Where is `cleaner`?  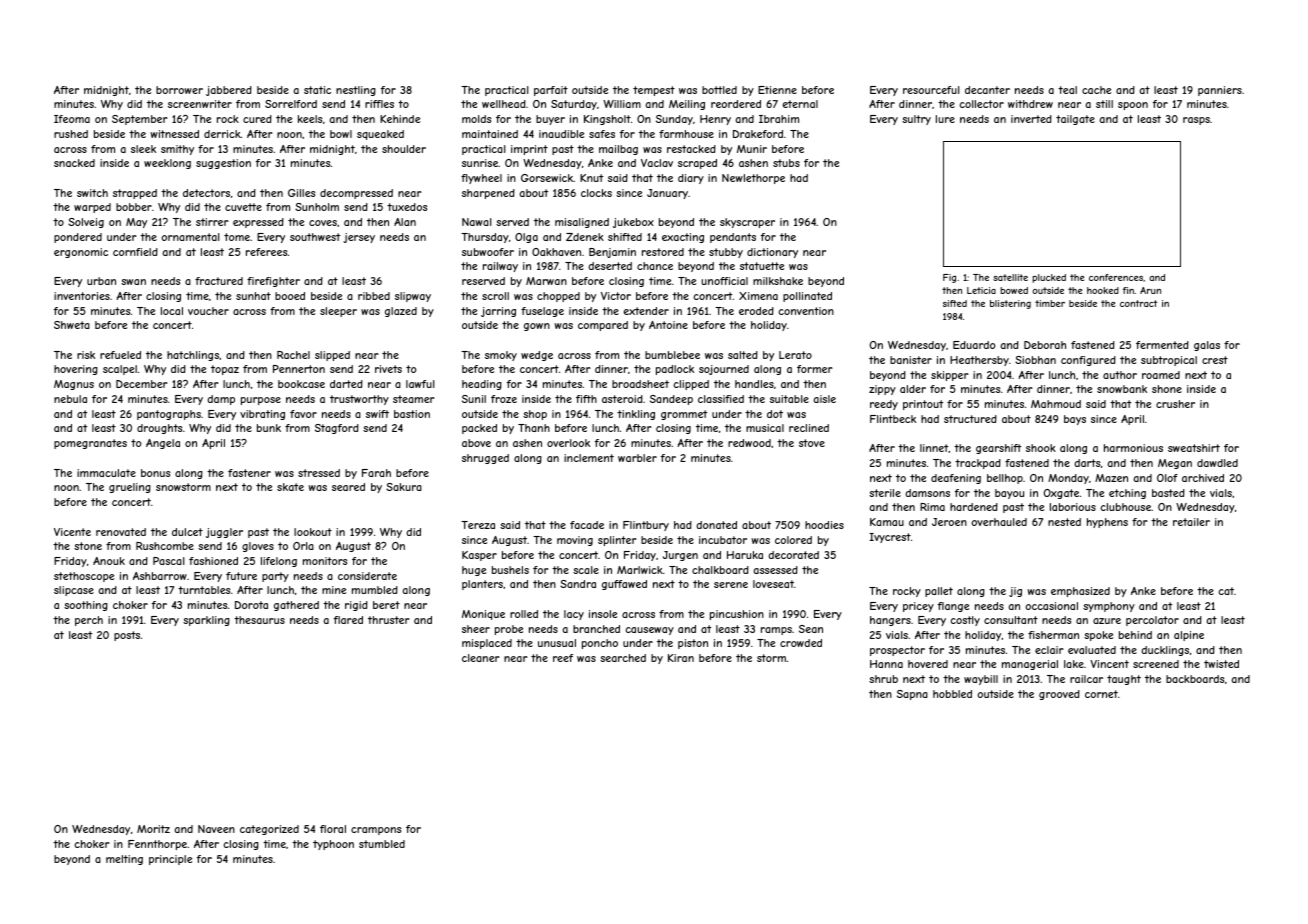
cleaner is located at coordinates (481, 658).
